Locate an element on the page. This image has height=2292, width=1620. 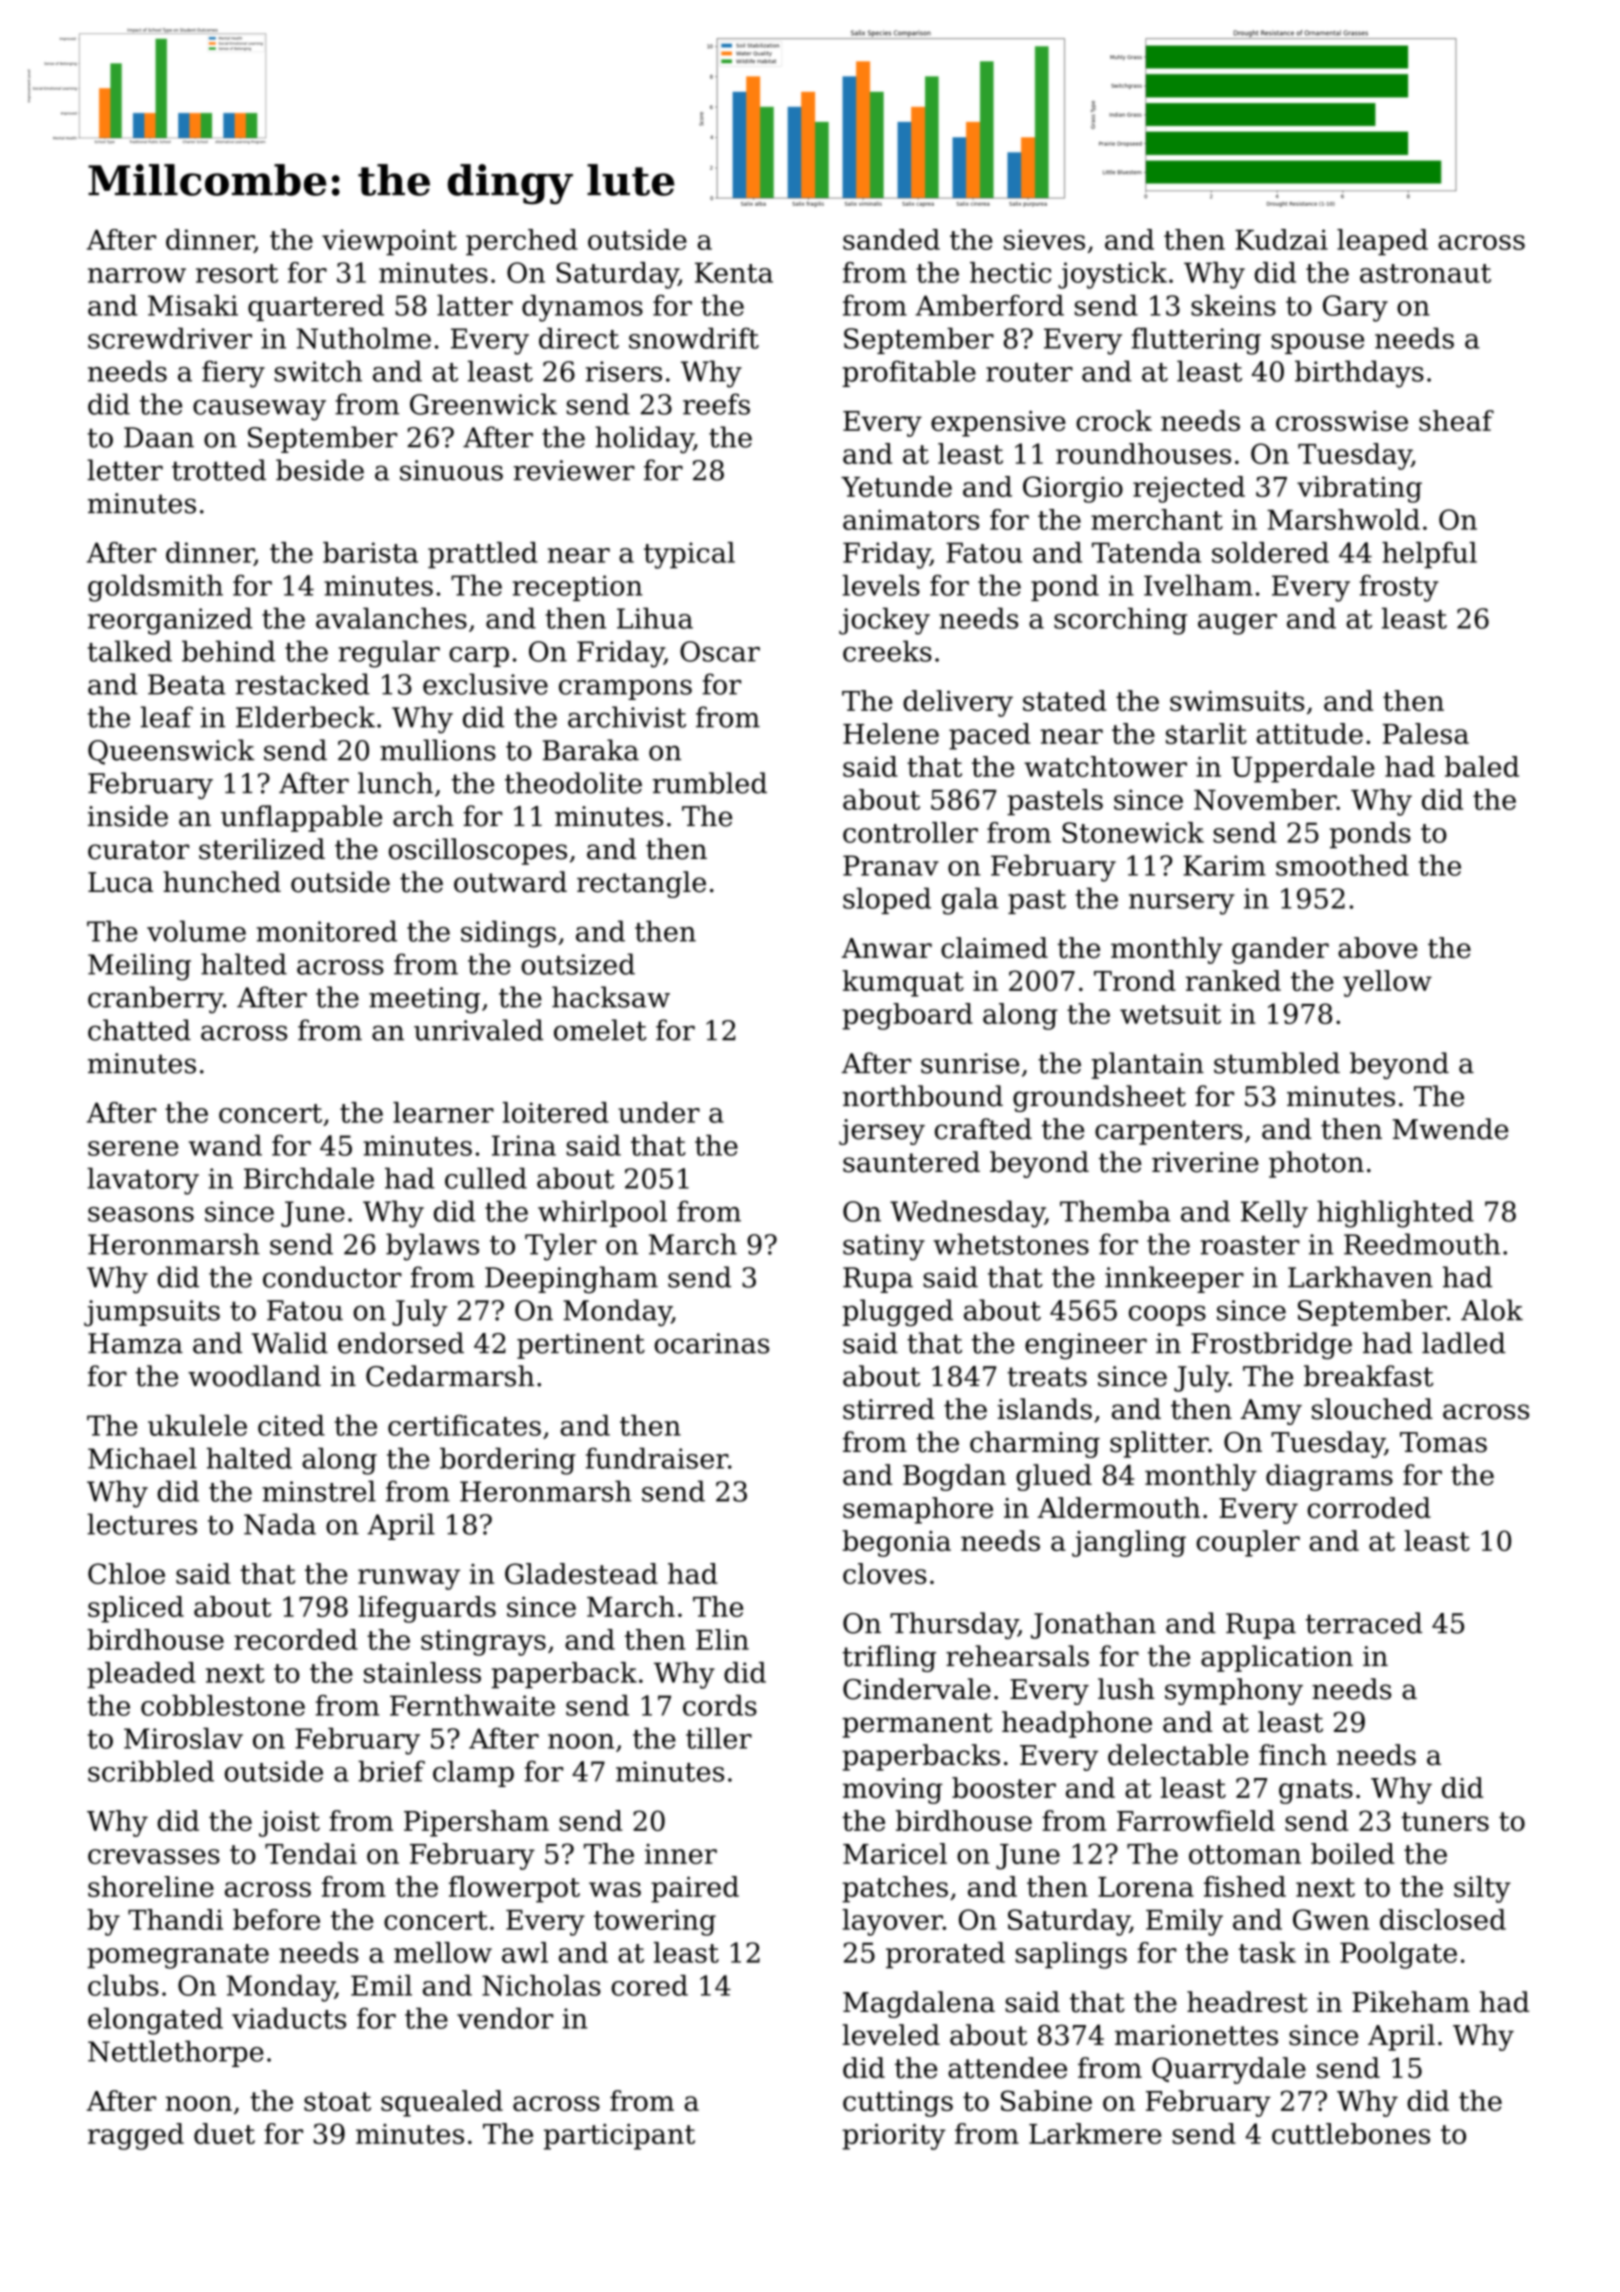
gnats is located at coordinates (1316, 1791).
